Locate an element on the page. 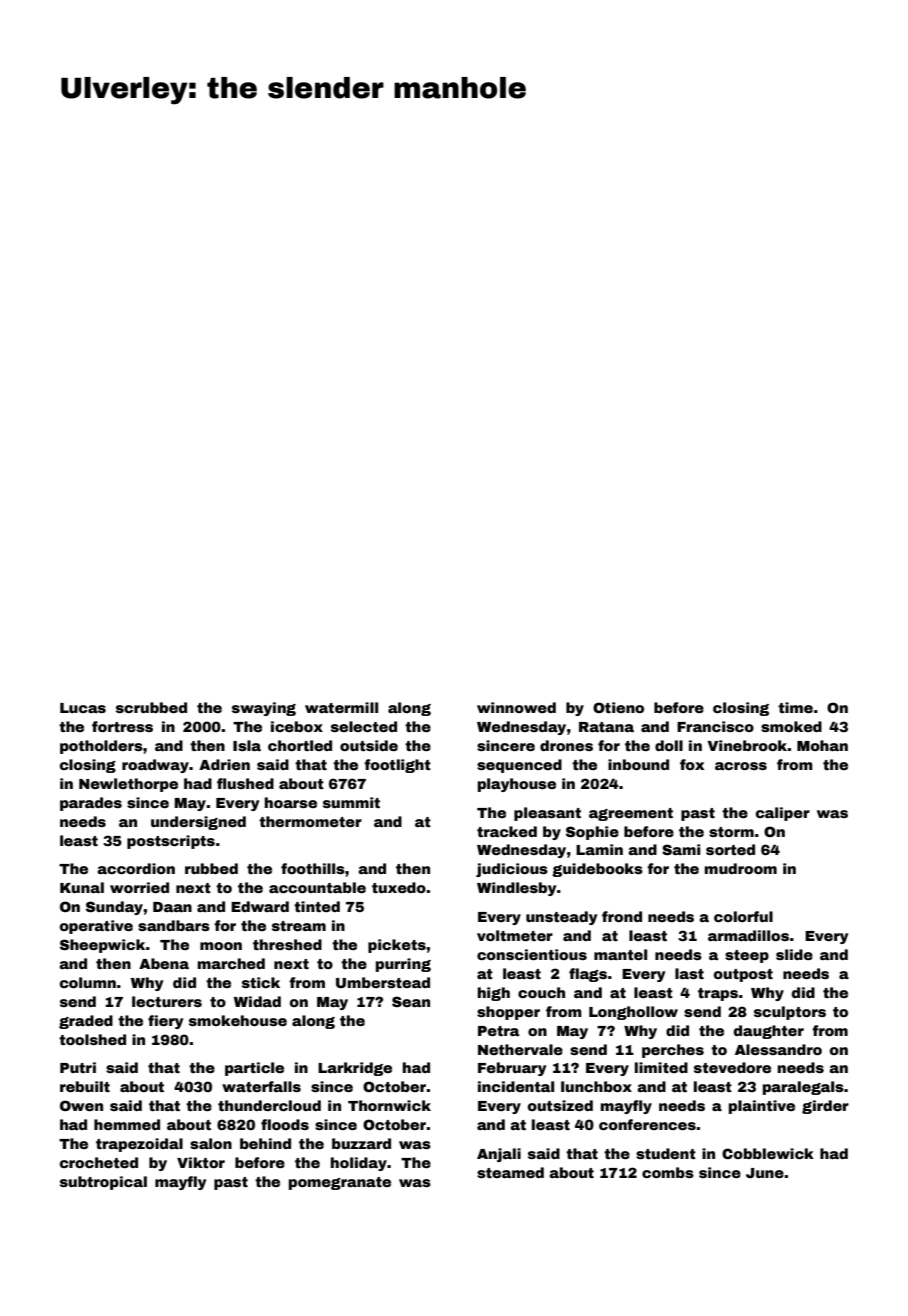 The image size is (908, 1316). Francisco is located at coordinates (715, 726).
